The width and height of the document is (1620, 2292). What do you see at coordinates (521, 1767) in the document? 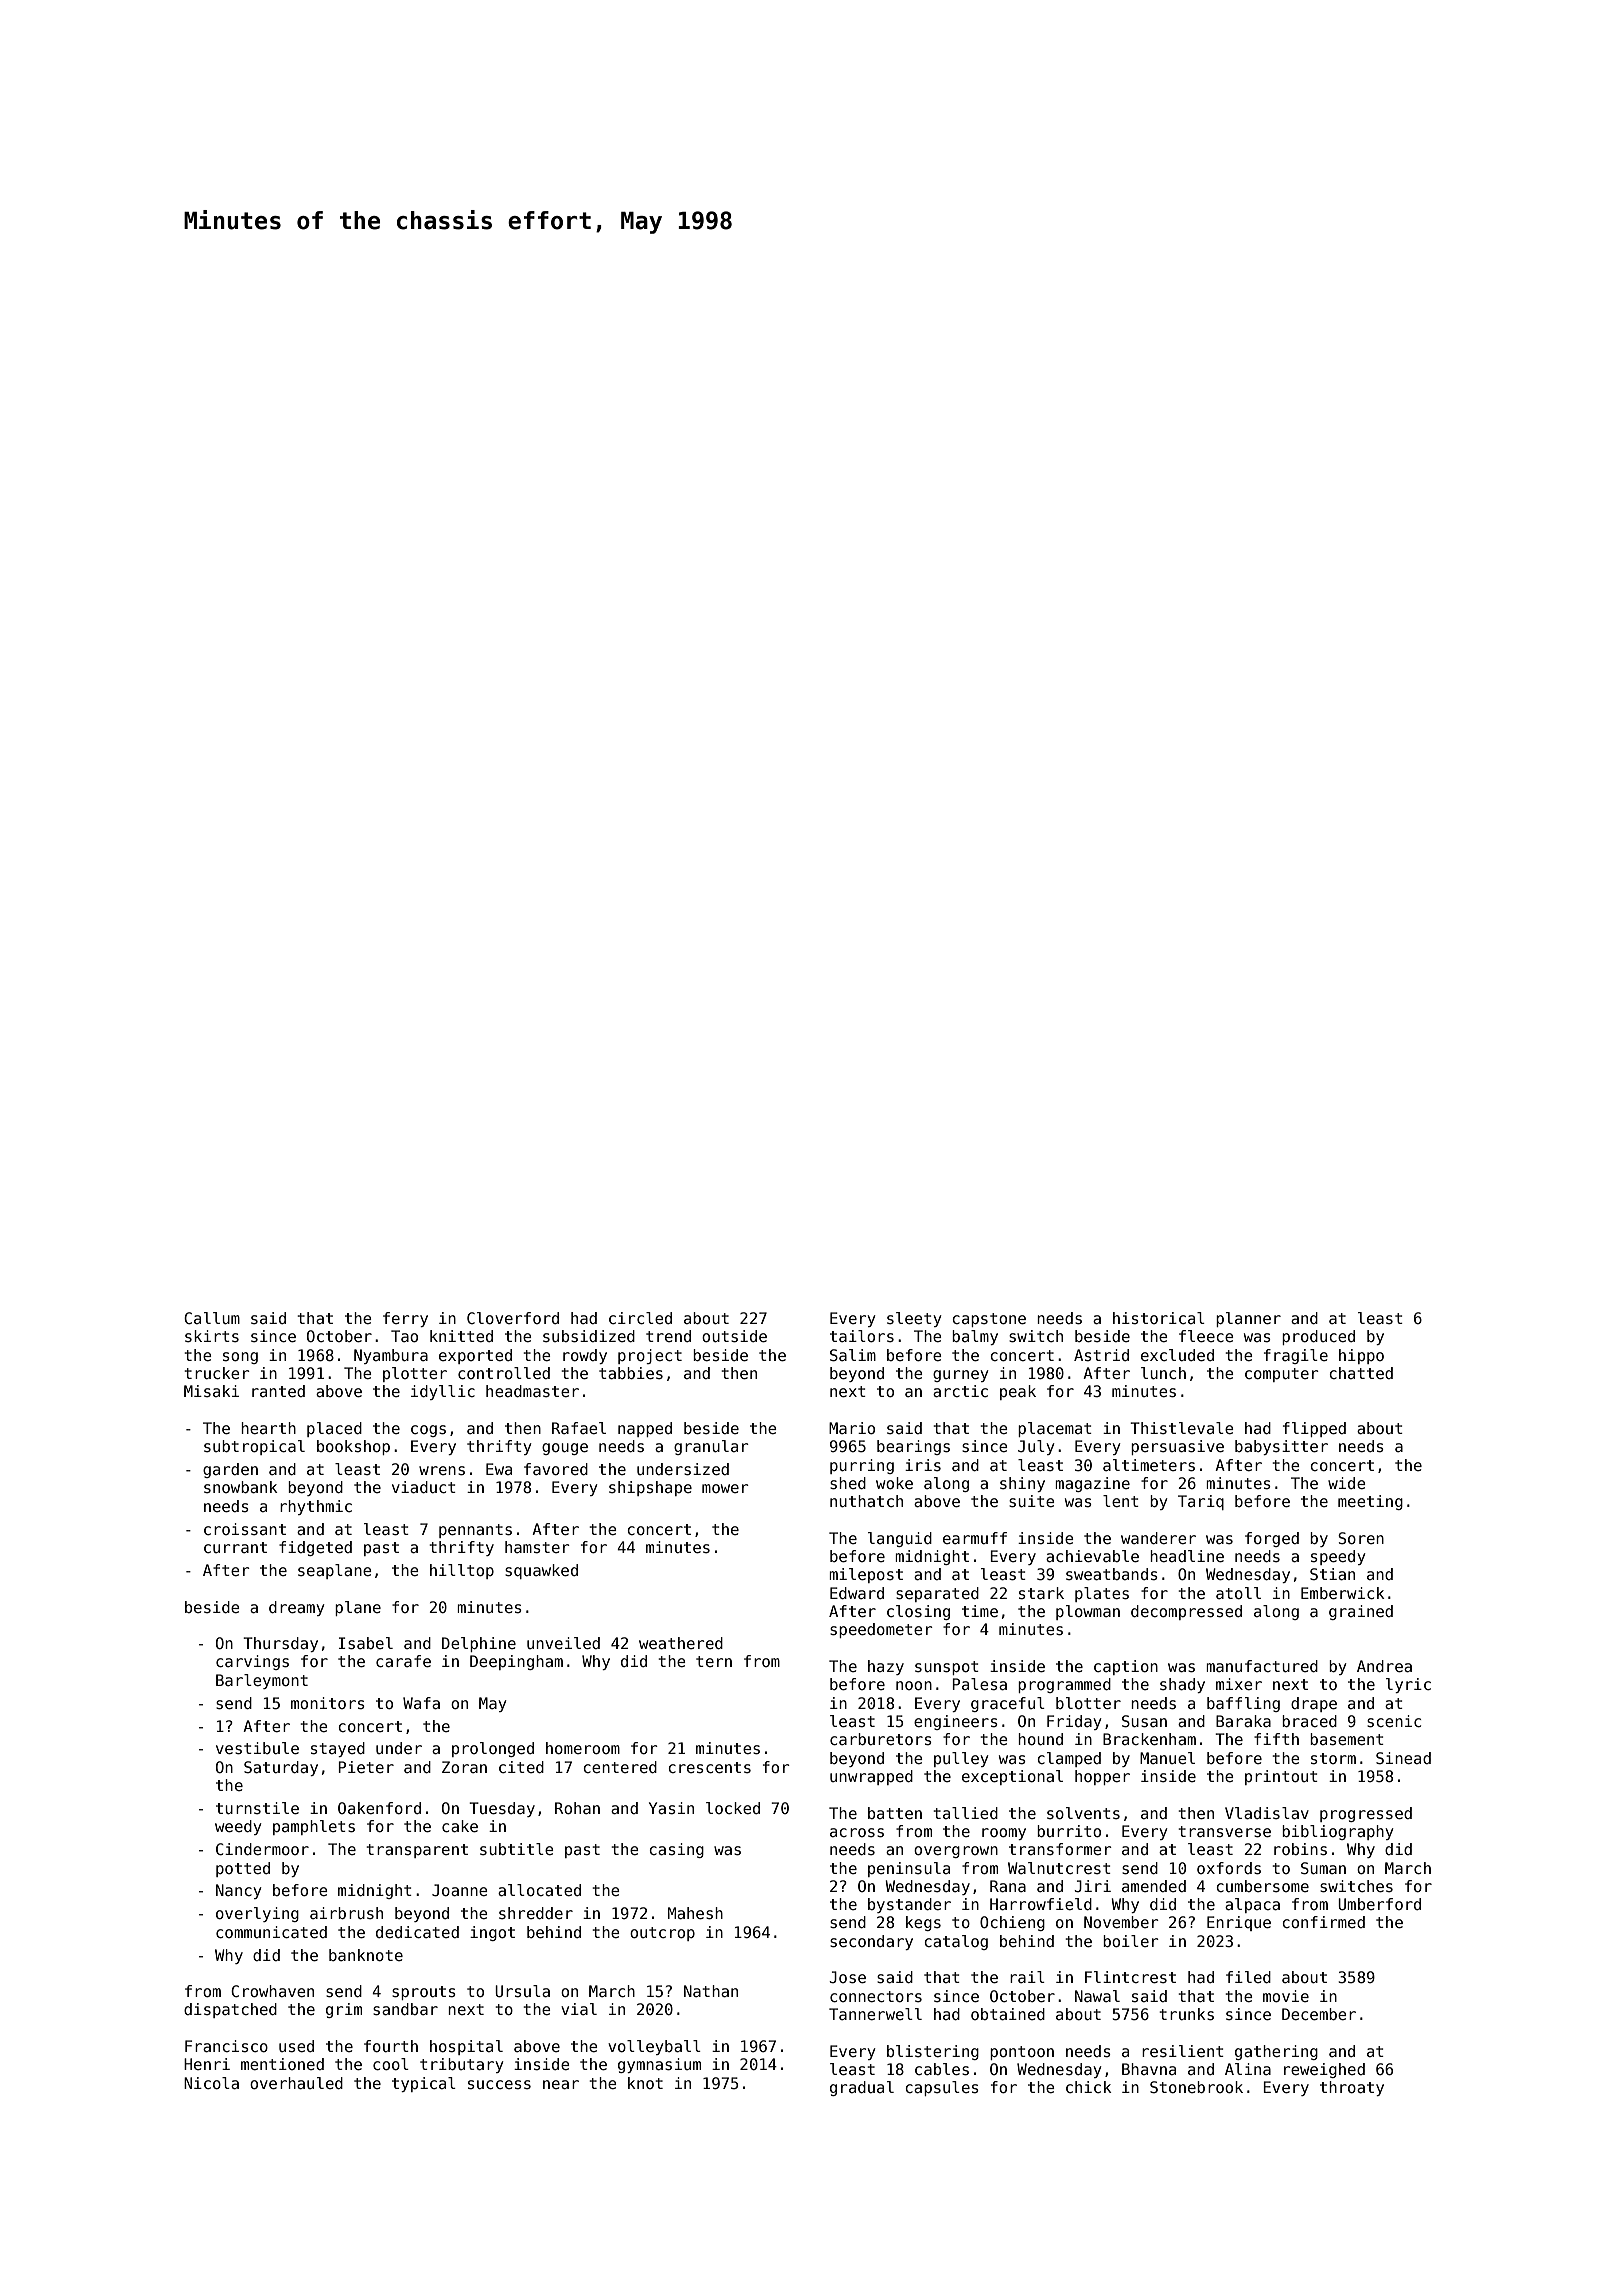
I see `cited` at bounding box center [521, 1767].
